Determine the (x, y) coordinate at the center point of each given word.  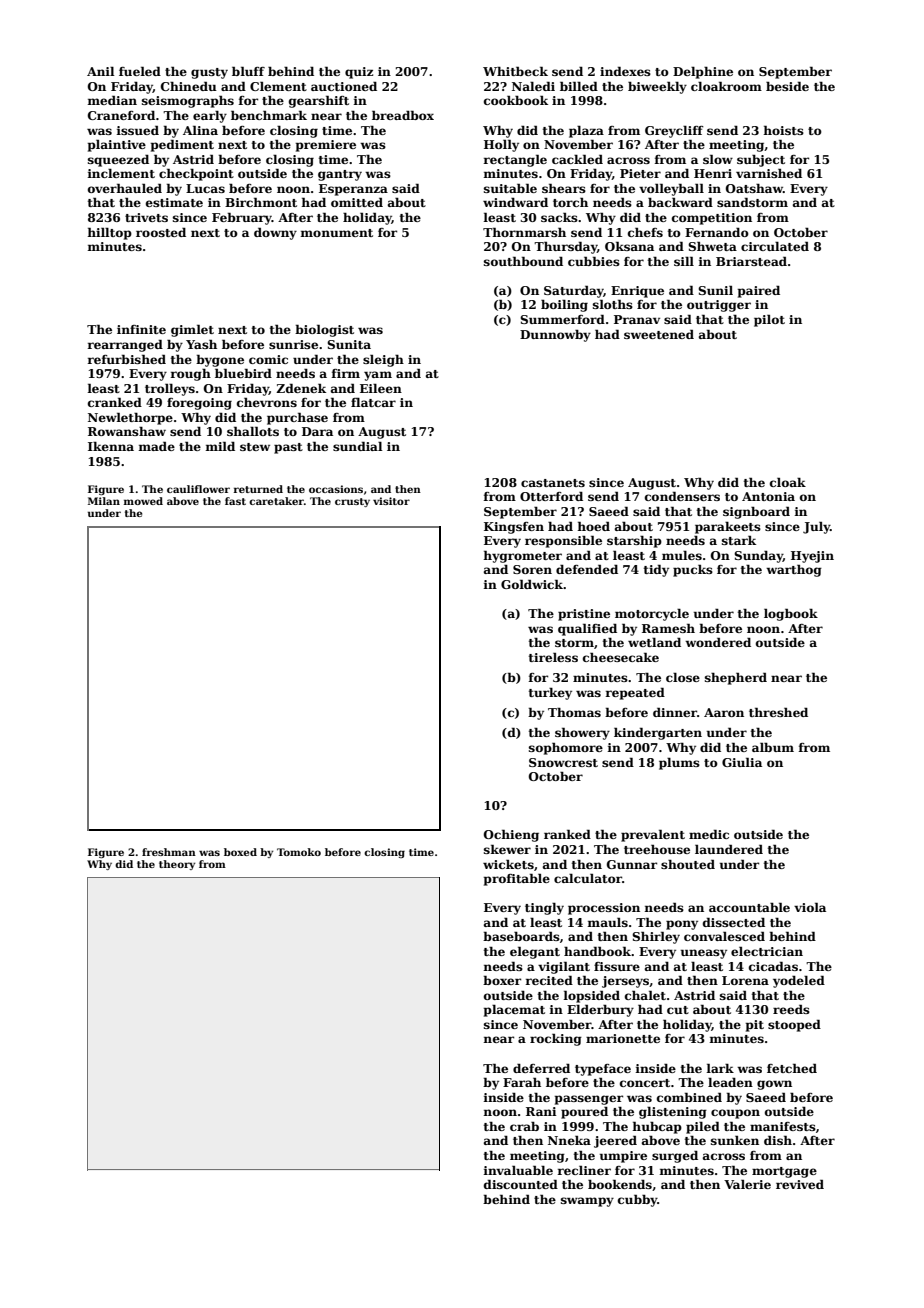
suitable (510, 188)
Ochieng (511, 835)
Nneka (569, 1140)
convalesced (724, 936)
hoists (783, 130)
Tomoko (299, 852)
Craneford (121, 115)
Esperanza (353, 190)
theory (177, 865)
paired (759, 291)
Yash (201, 344)
